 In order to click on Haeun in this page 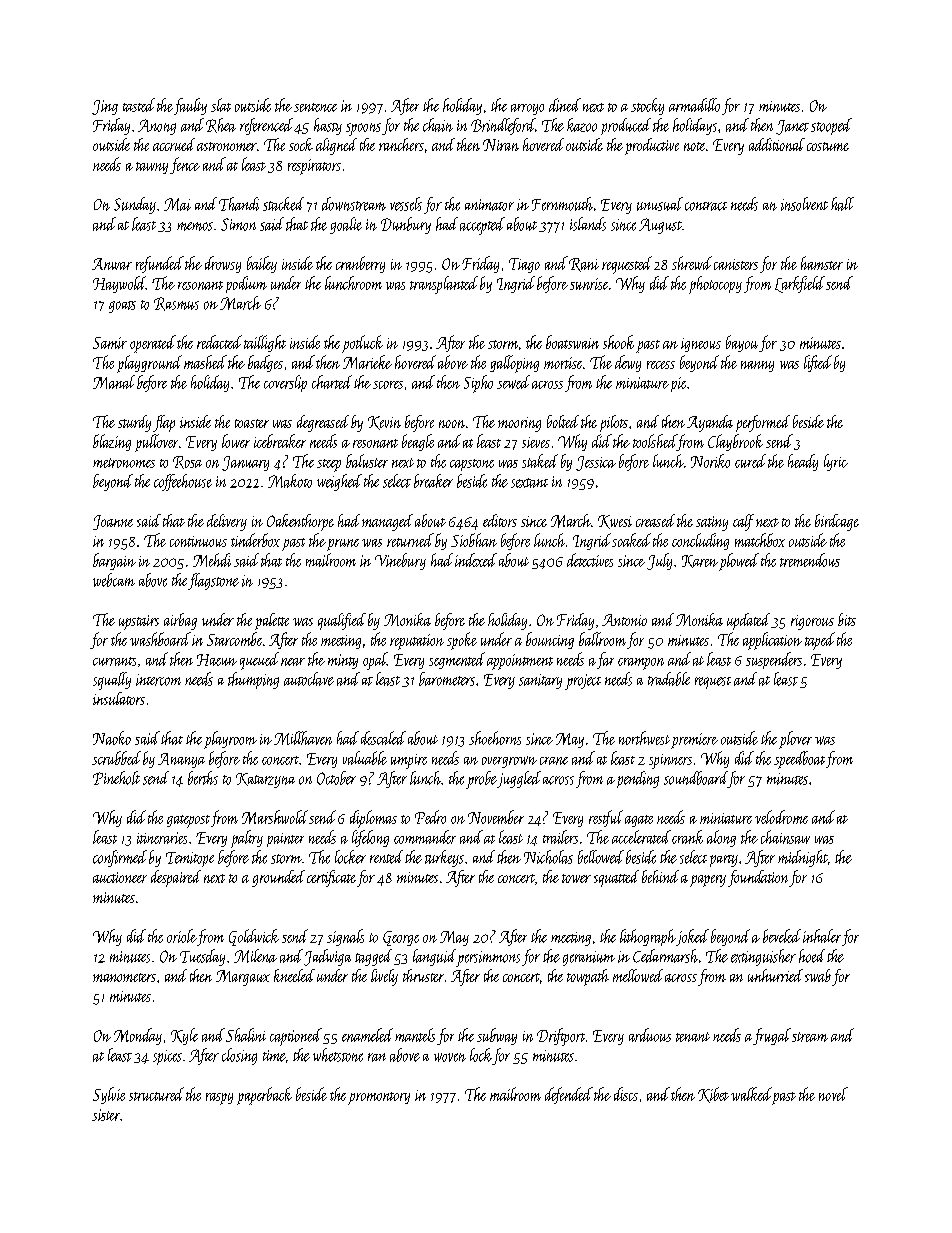, I will do `click(217, 660)`.
